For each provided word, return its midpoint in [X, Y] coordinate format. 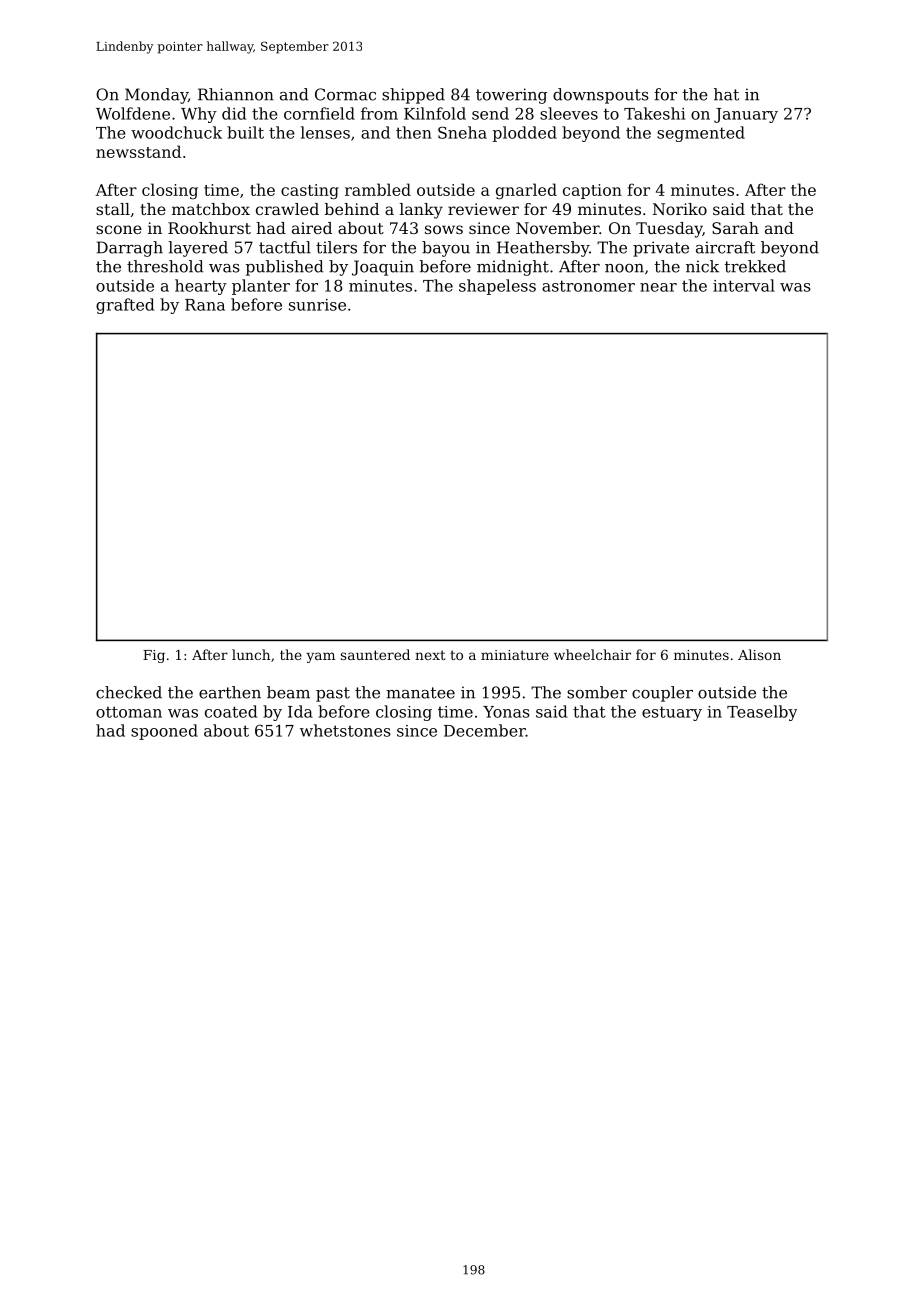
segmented [701, 134]
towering [511, 96]
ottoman [129, 712]
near [658, 287]
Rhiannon [236, 94]
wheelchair [592, 654]
